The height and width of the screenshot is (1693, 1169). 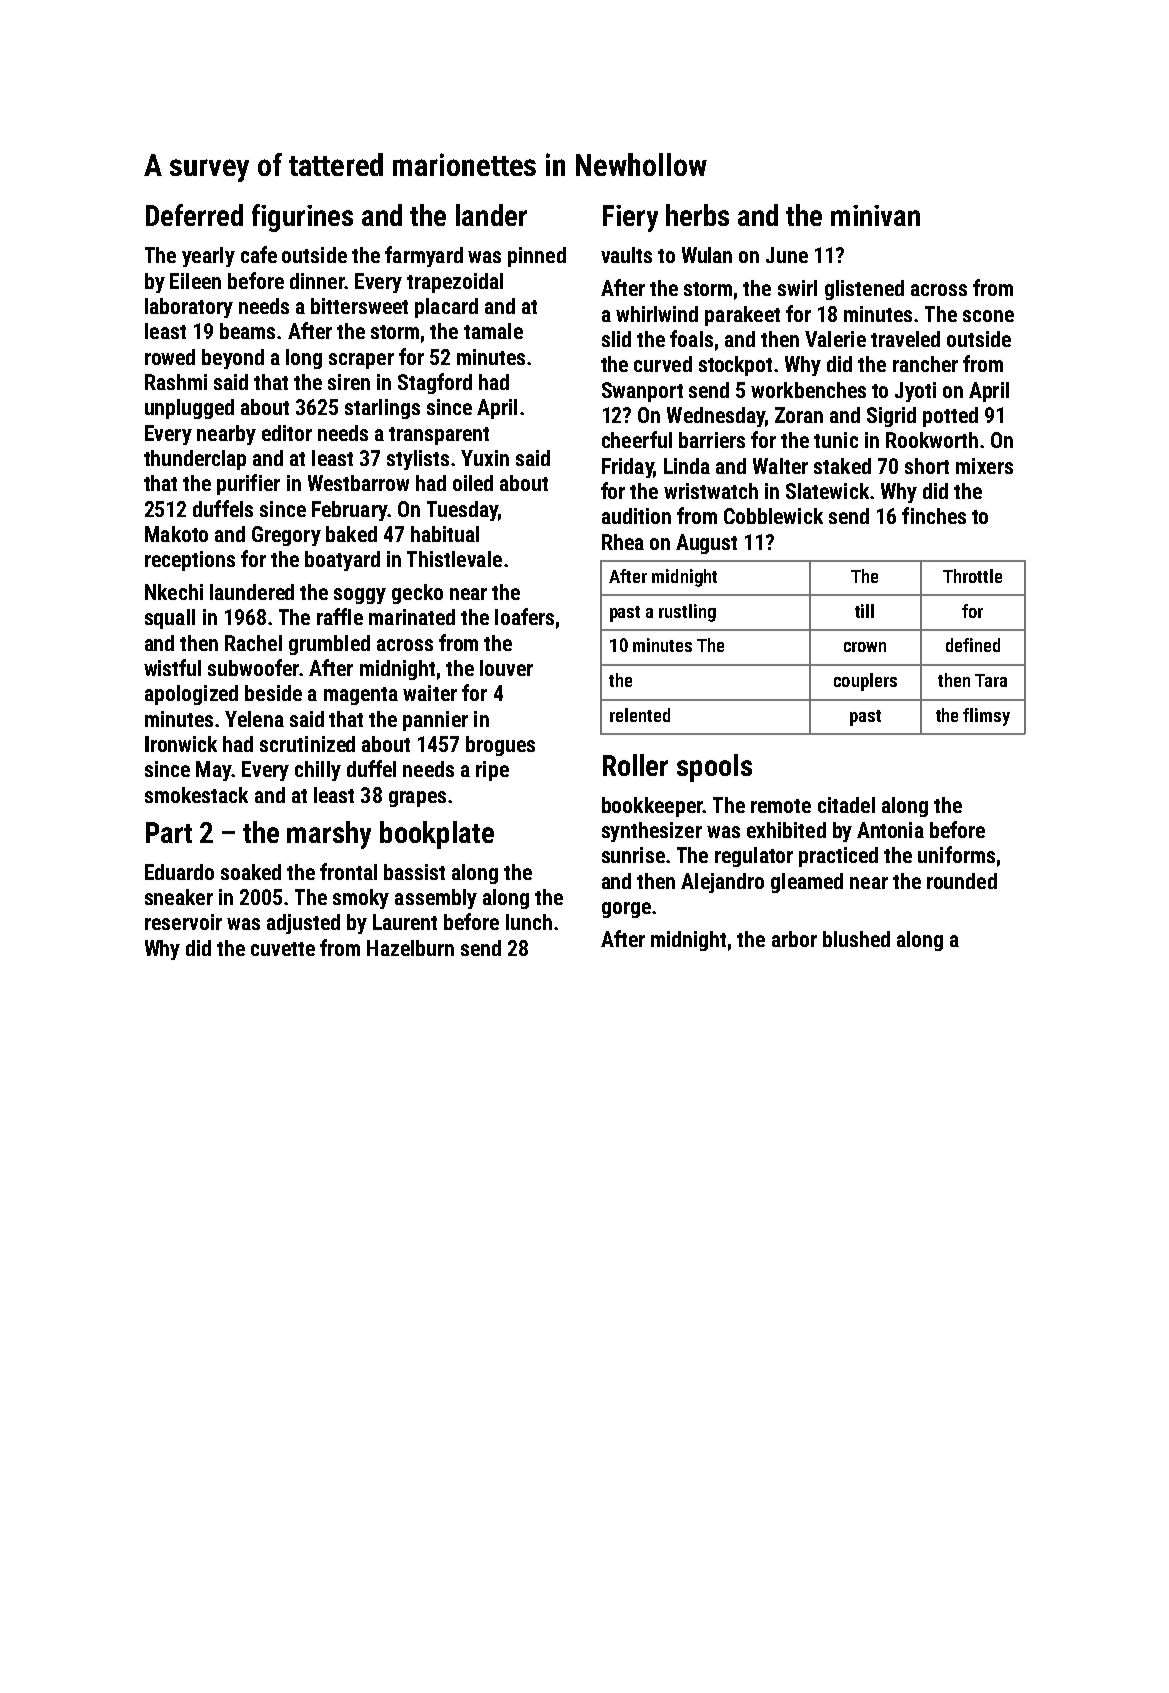 What do you see at coordinates (630, 218) in the screenshot?
I see `Fiery` at bounding box center [630, 218].
